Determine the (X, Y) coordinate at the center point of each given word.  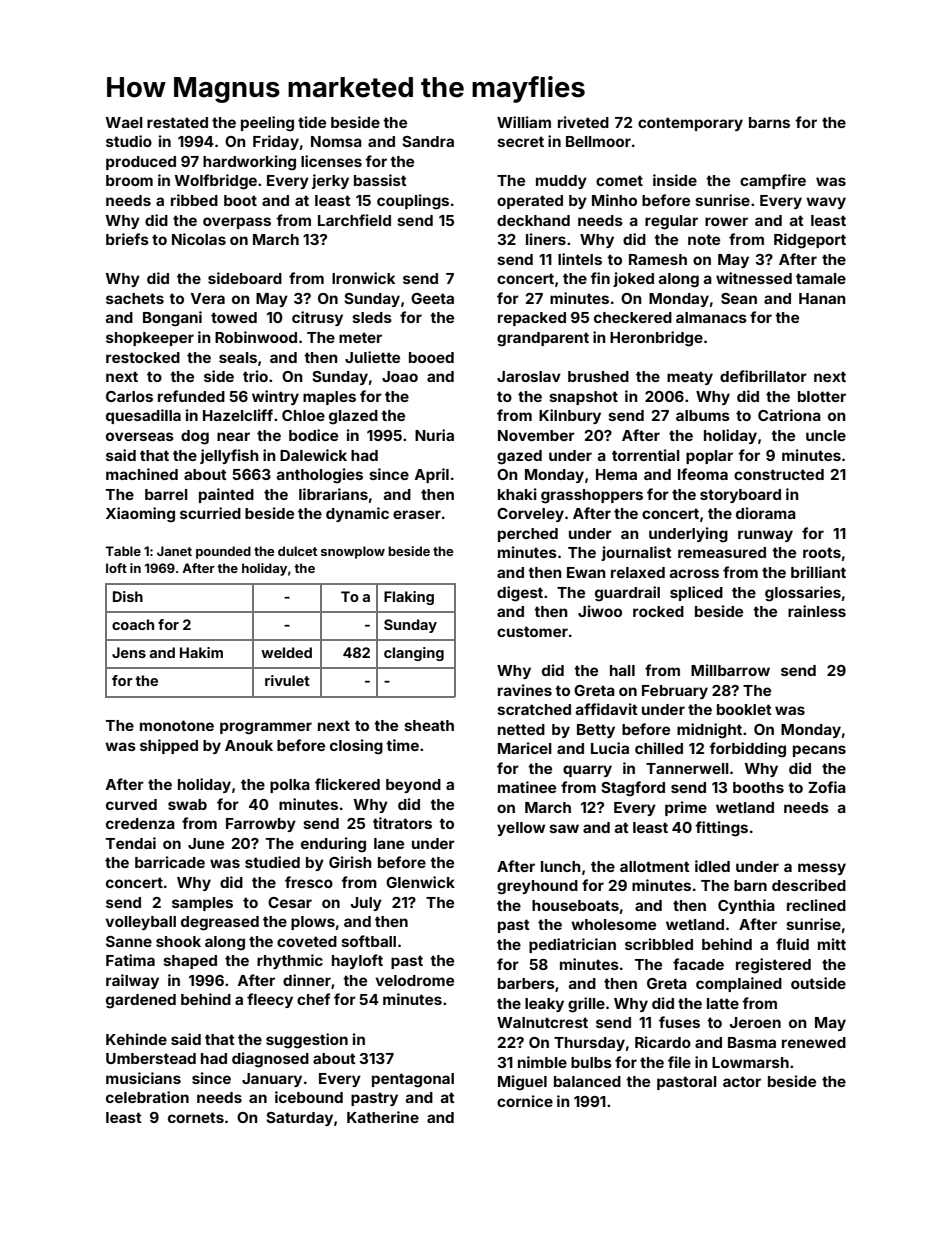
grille (586, 1005)
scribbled (659, 944)
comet (619, 180)
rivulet (287, 680)
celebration (147, 1097)
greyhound (537, 887)
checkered (633, 317)
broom (129, 180)
